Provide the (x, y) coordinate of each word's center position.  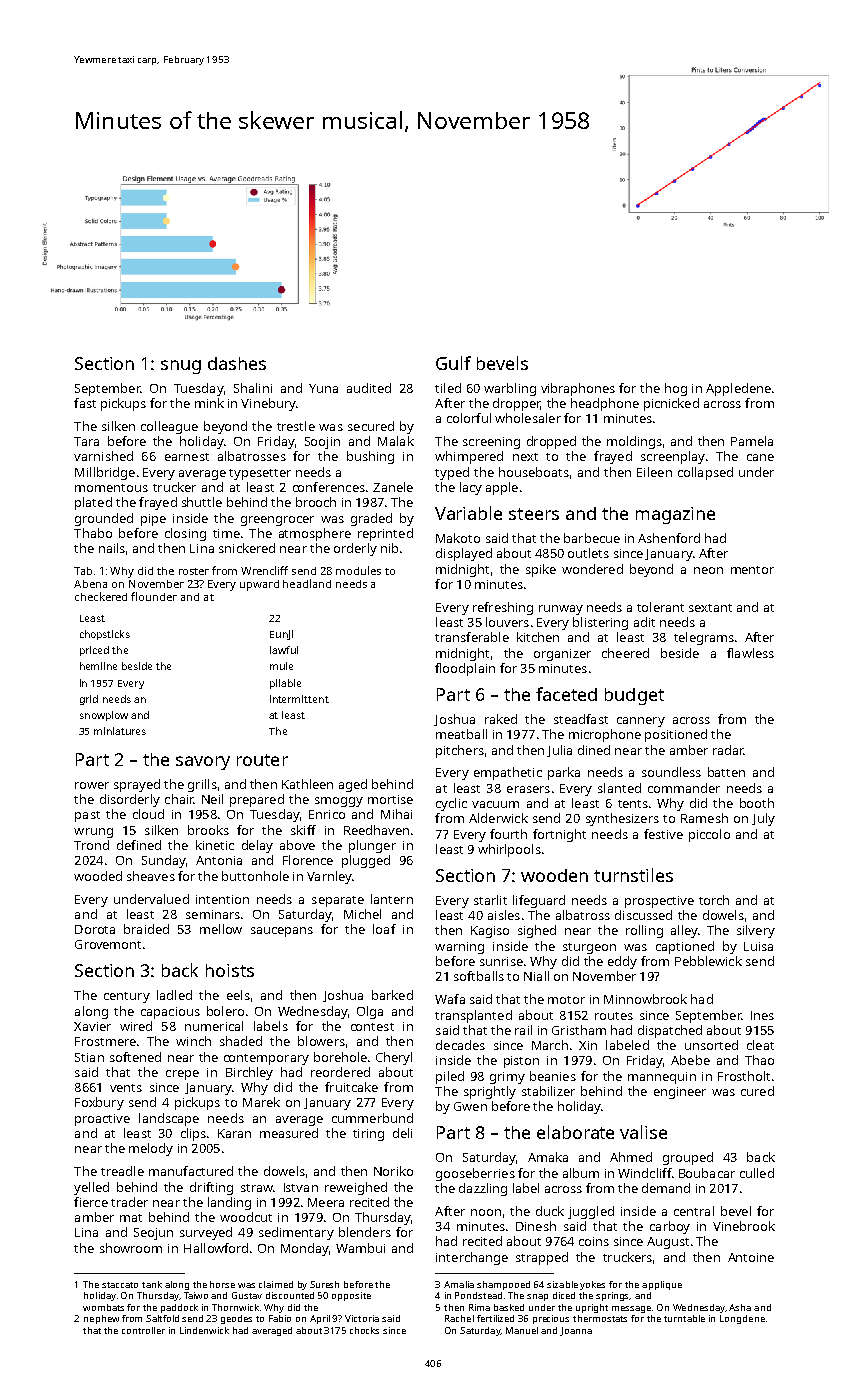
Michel (362, 914)
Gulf (453, 363)
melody (151, 1149)
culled (757, 1173)
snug (181, 367)
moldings (634, 442)
